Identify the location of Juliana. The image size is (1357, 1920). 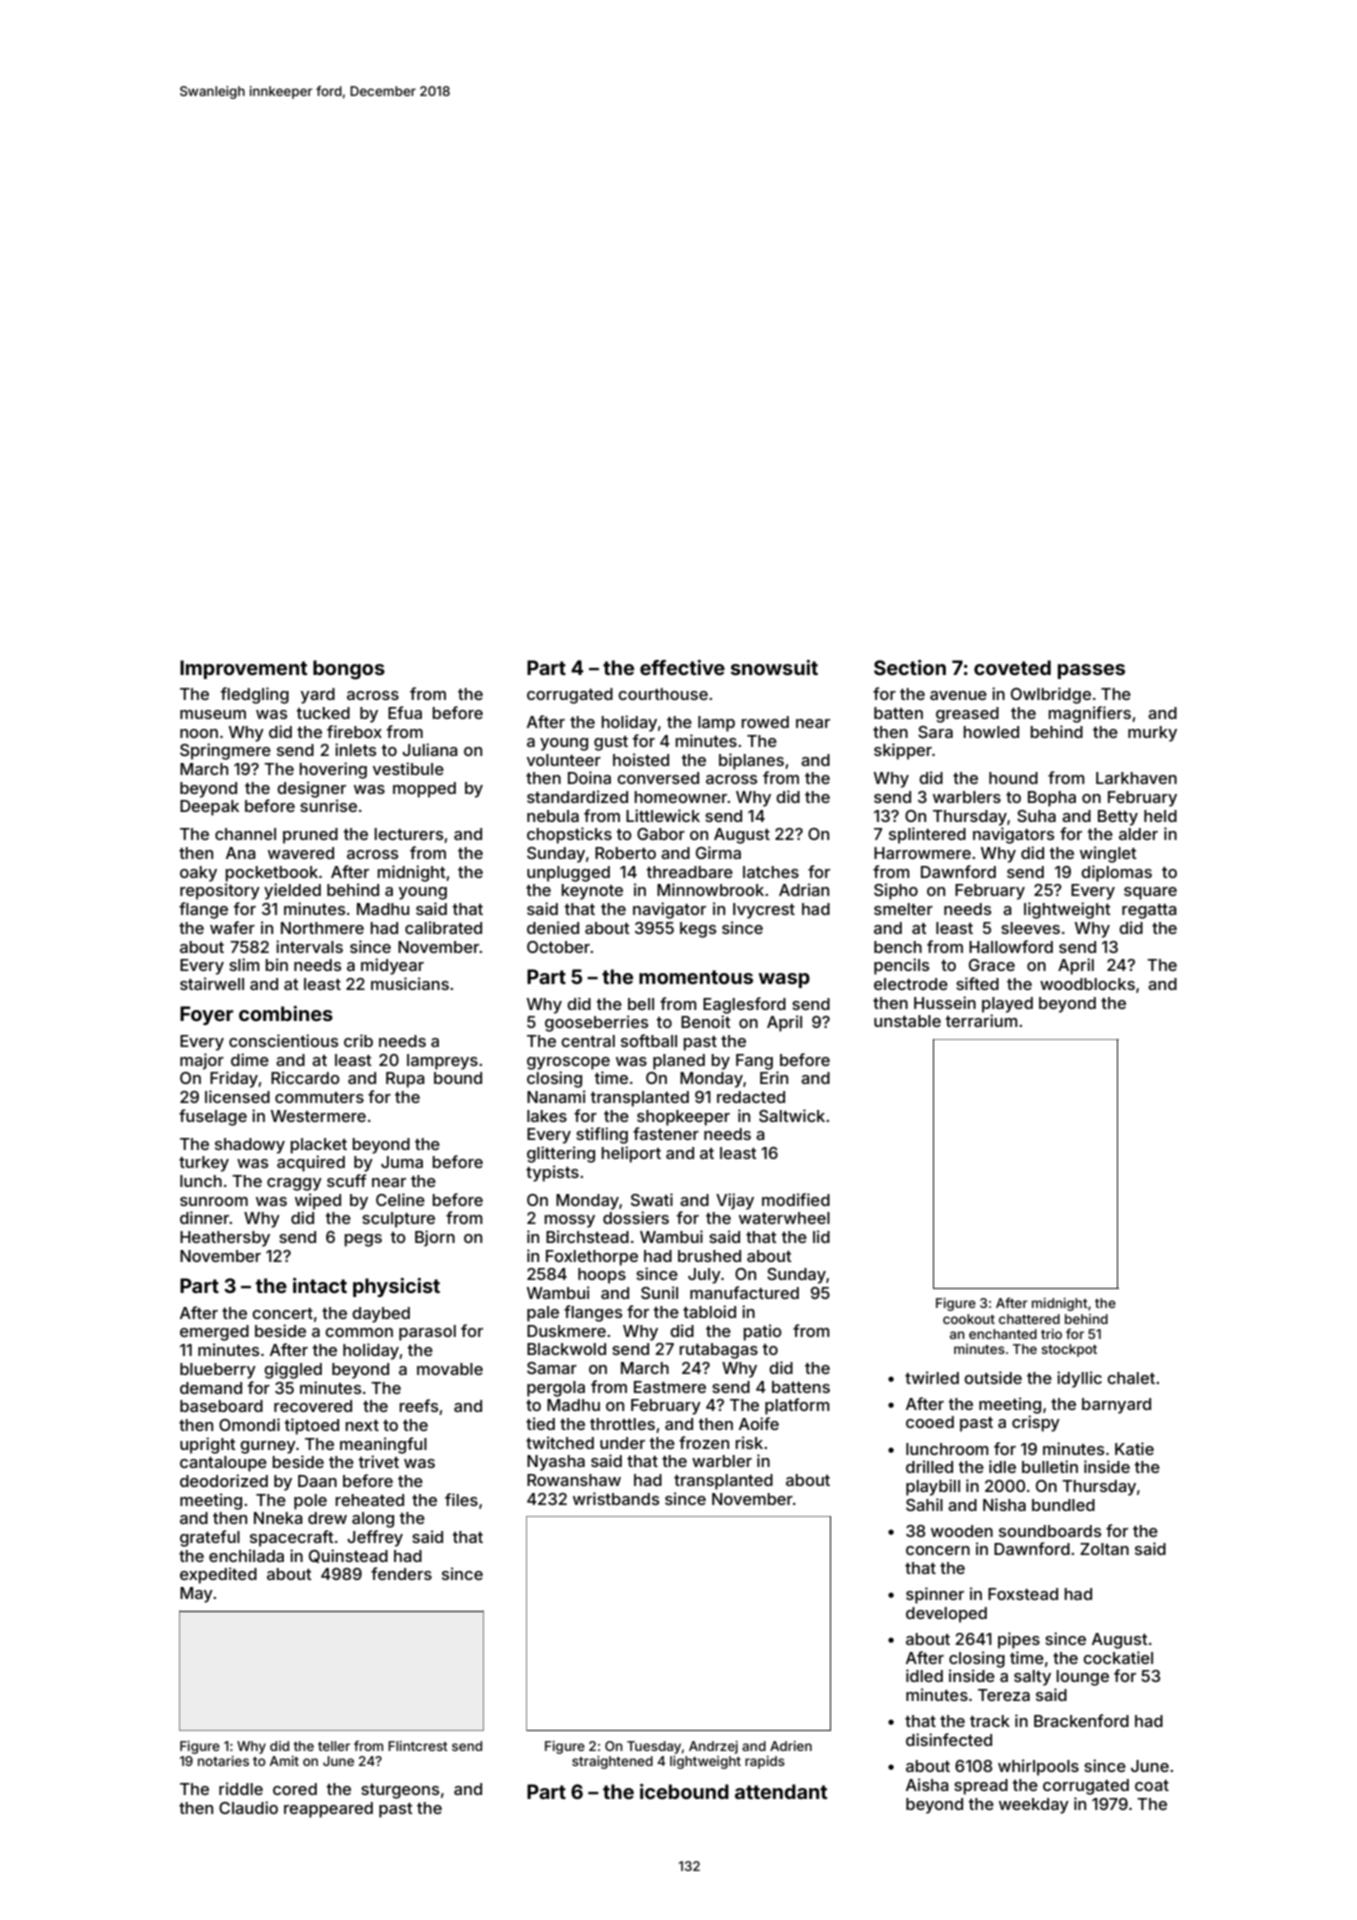
(430, 749).
